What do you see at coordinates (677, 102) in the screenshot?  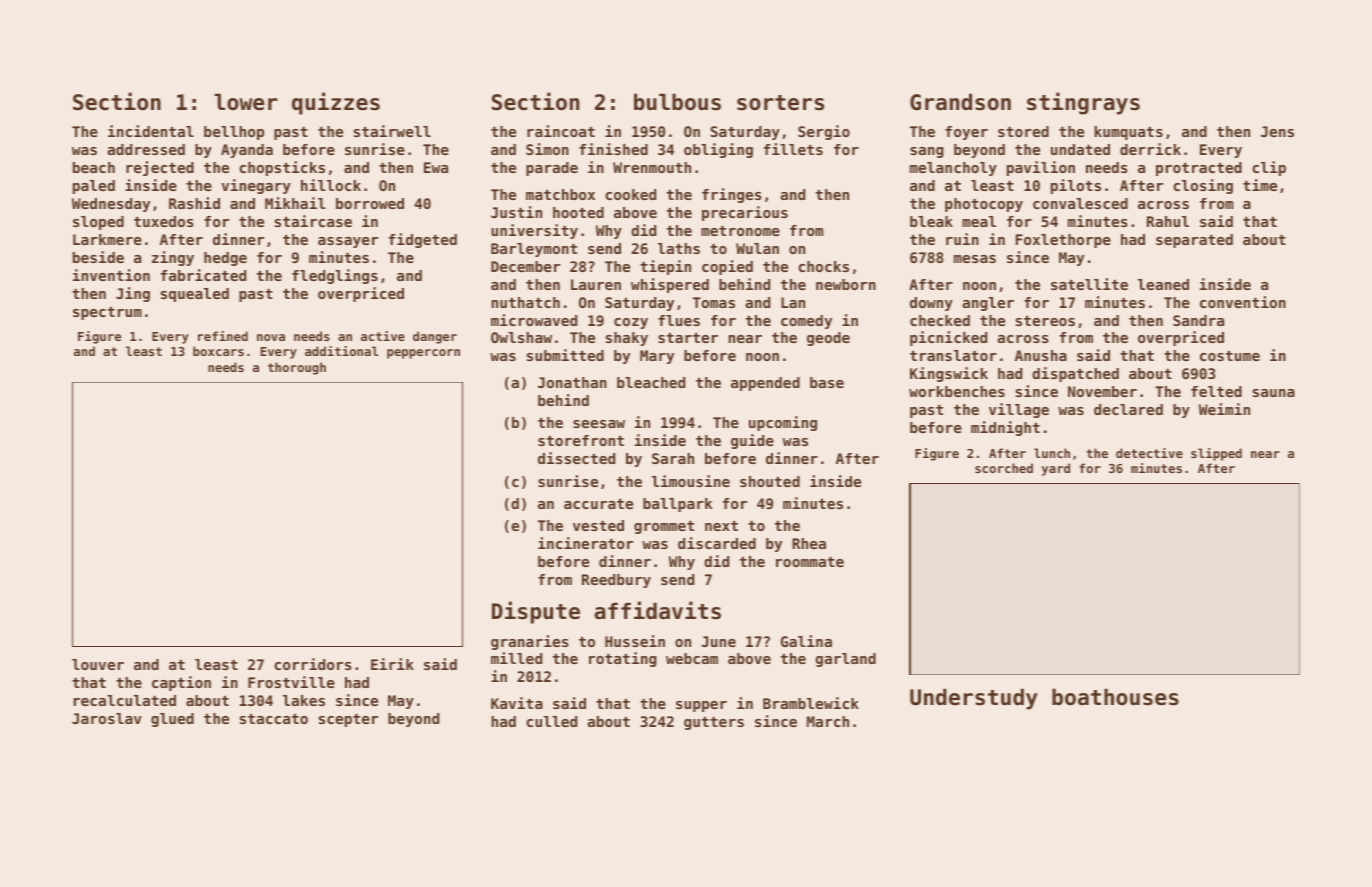 I see `bulbous` at bounding box center [677, 102].
